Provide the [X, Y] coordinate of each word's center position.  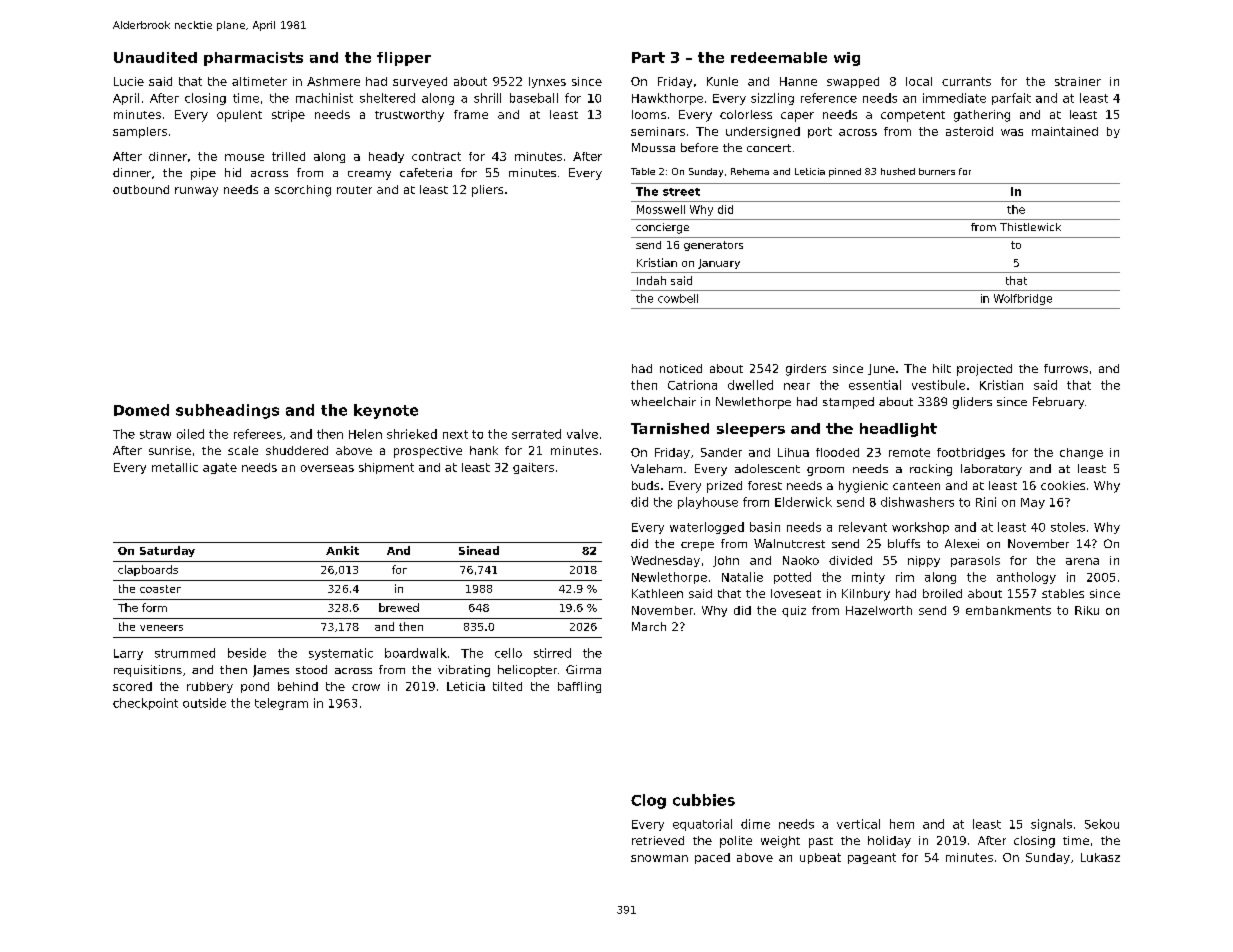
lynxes [547, 82]
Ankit [342, 550]
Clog [648, 801]
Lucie [129, 81]
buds [645, 485]
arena [1082, 561]
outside [204, 703]
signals [1051, 825]
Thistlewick [1030, 227]
